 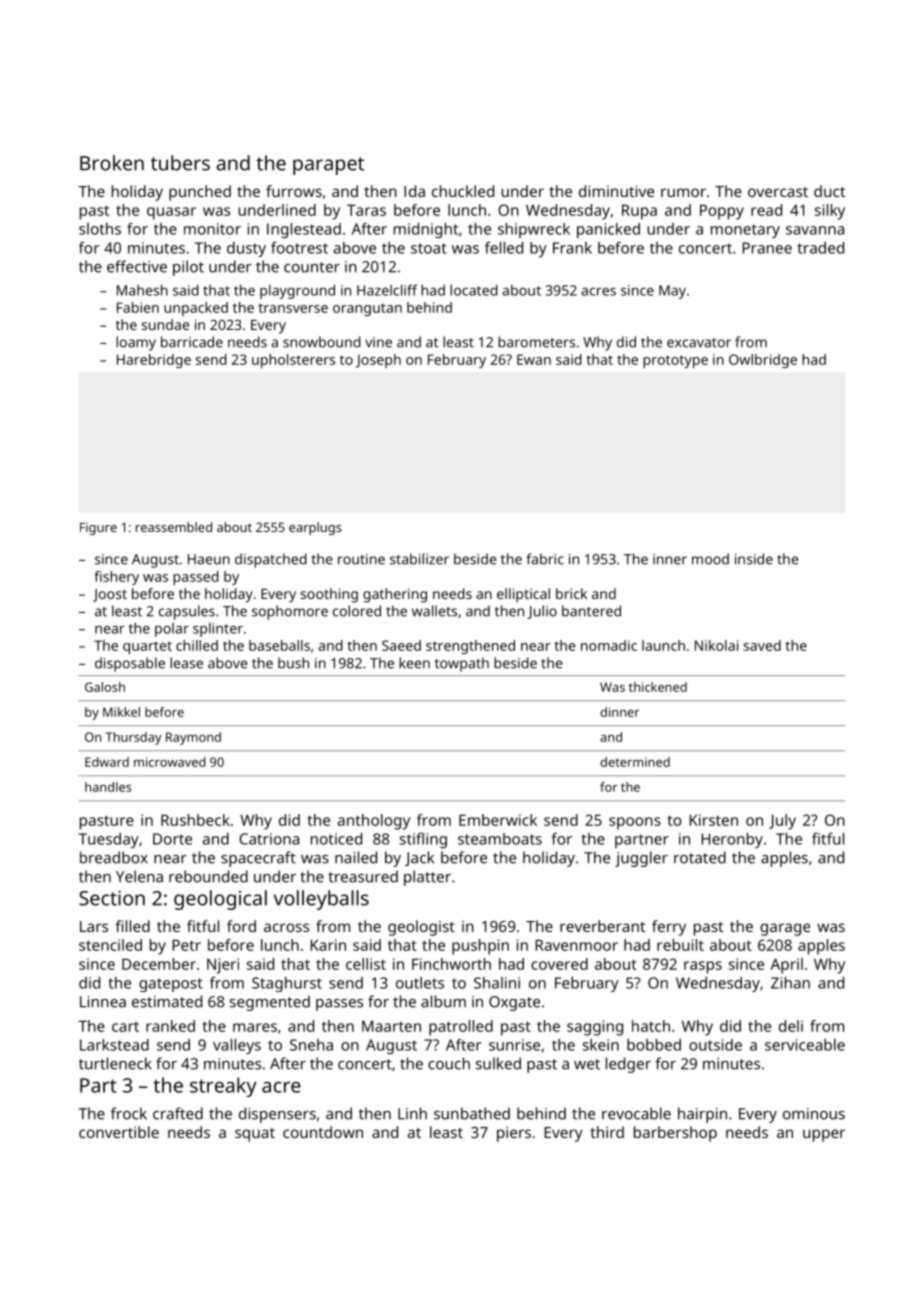 What do you see at coordinates (115, 1063) in the screenshot?
I see `turtleneck` at bounding box center [115, 1063].
